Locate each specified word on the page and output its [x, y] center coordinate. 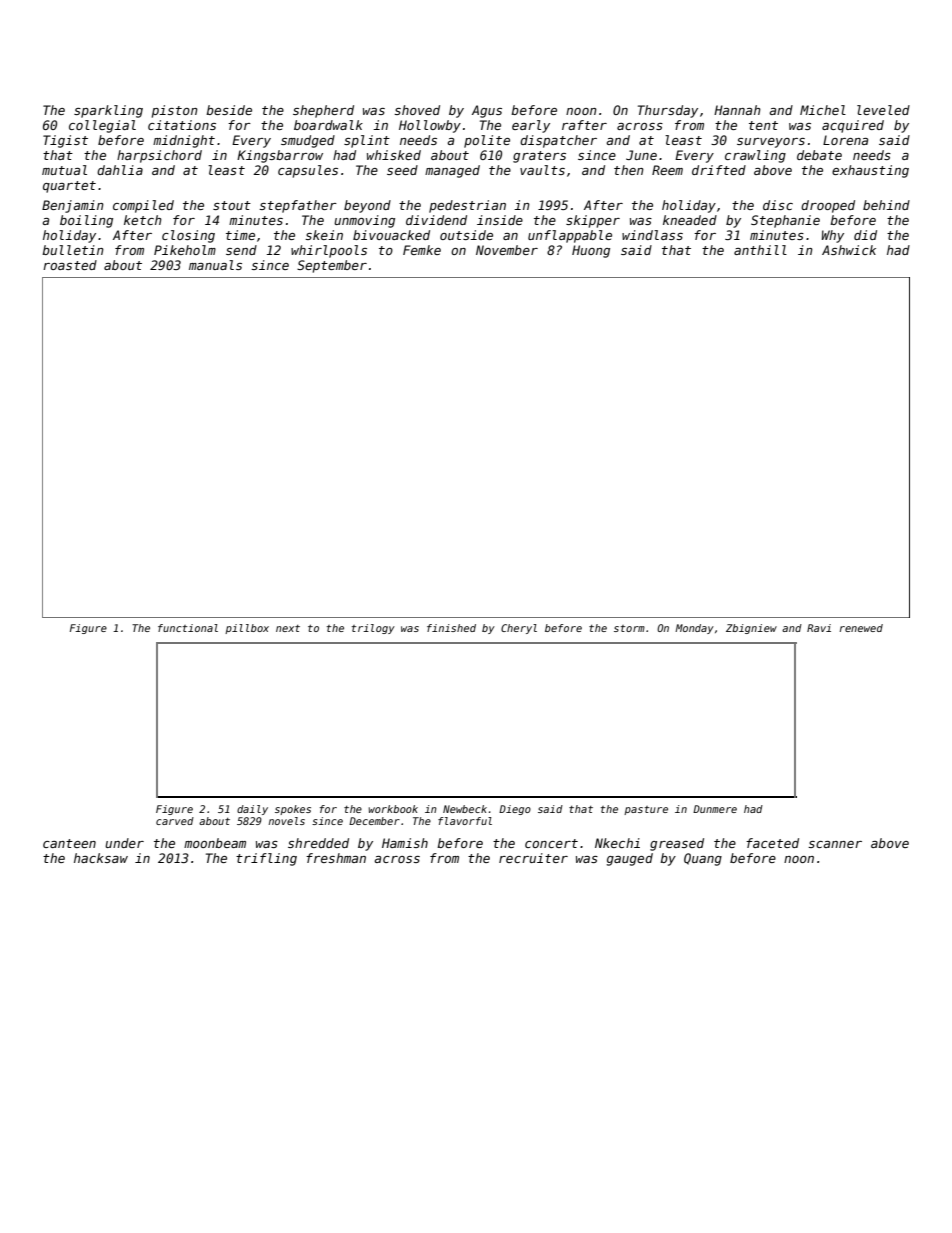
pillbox [247, 629]
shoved [417, 110]
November [507, 250]
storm [629, 628]
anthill [760, 250]
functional [188, 628]
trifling [266, 859]
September [332, 266]
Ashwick [849, 250]
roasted [70, 265]
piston [175, 111]
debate [819, 155]
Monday [694, 629]
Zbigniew [751, 629]
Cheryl [519, 629]
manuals [215, 265]
